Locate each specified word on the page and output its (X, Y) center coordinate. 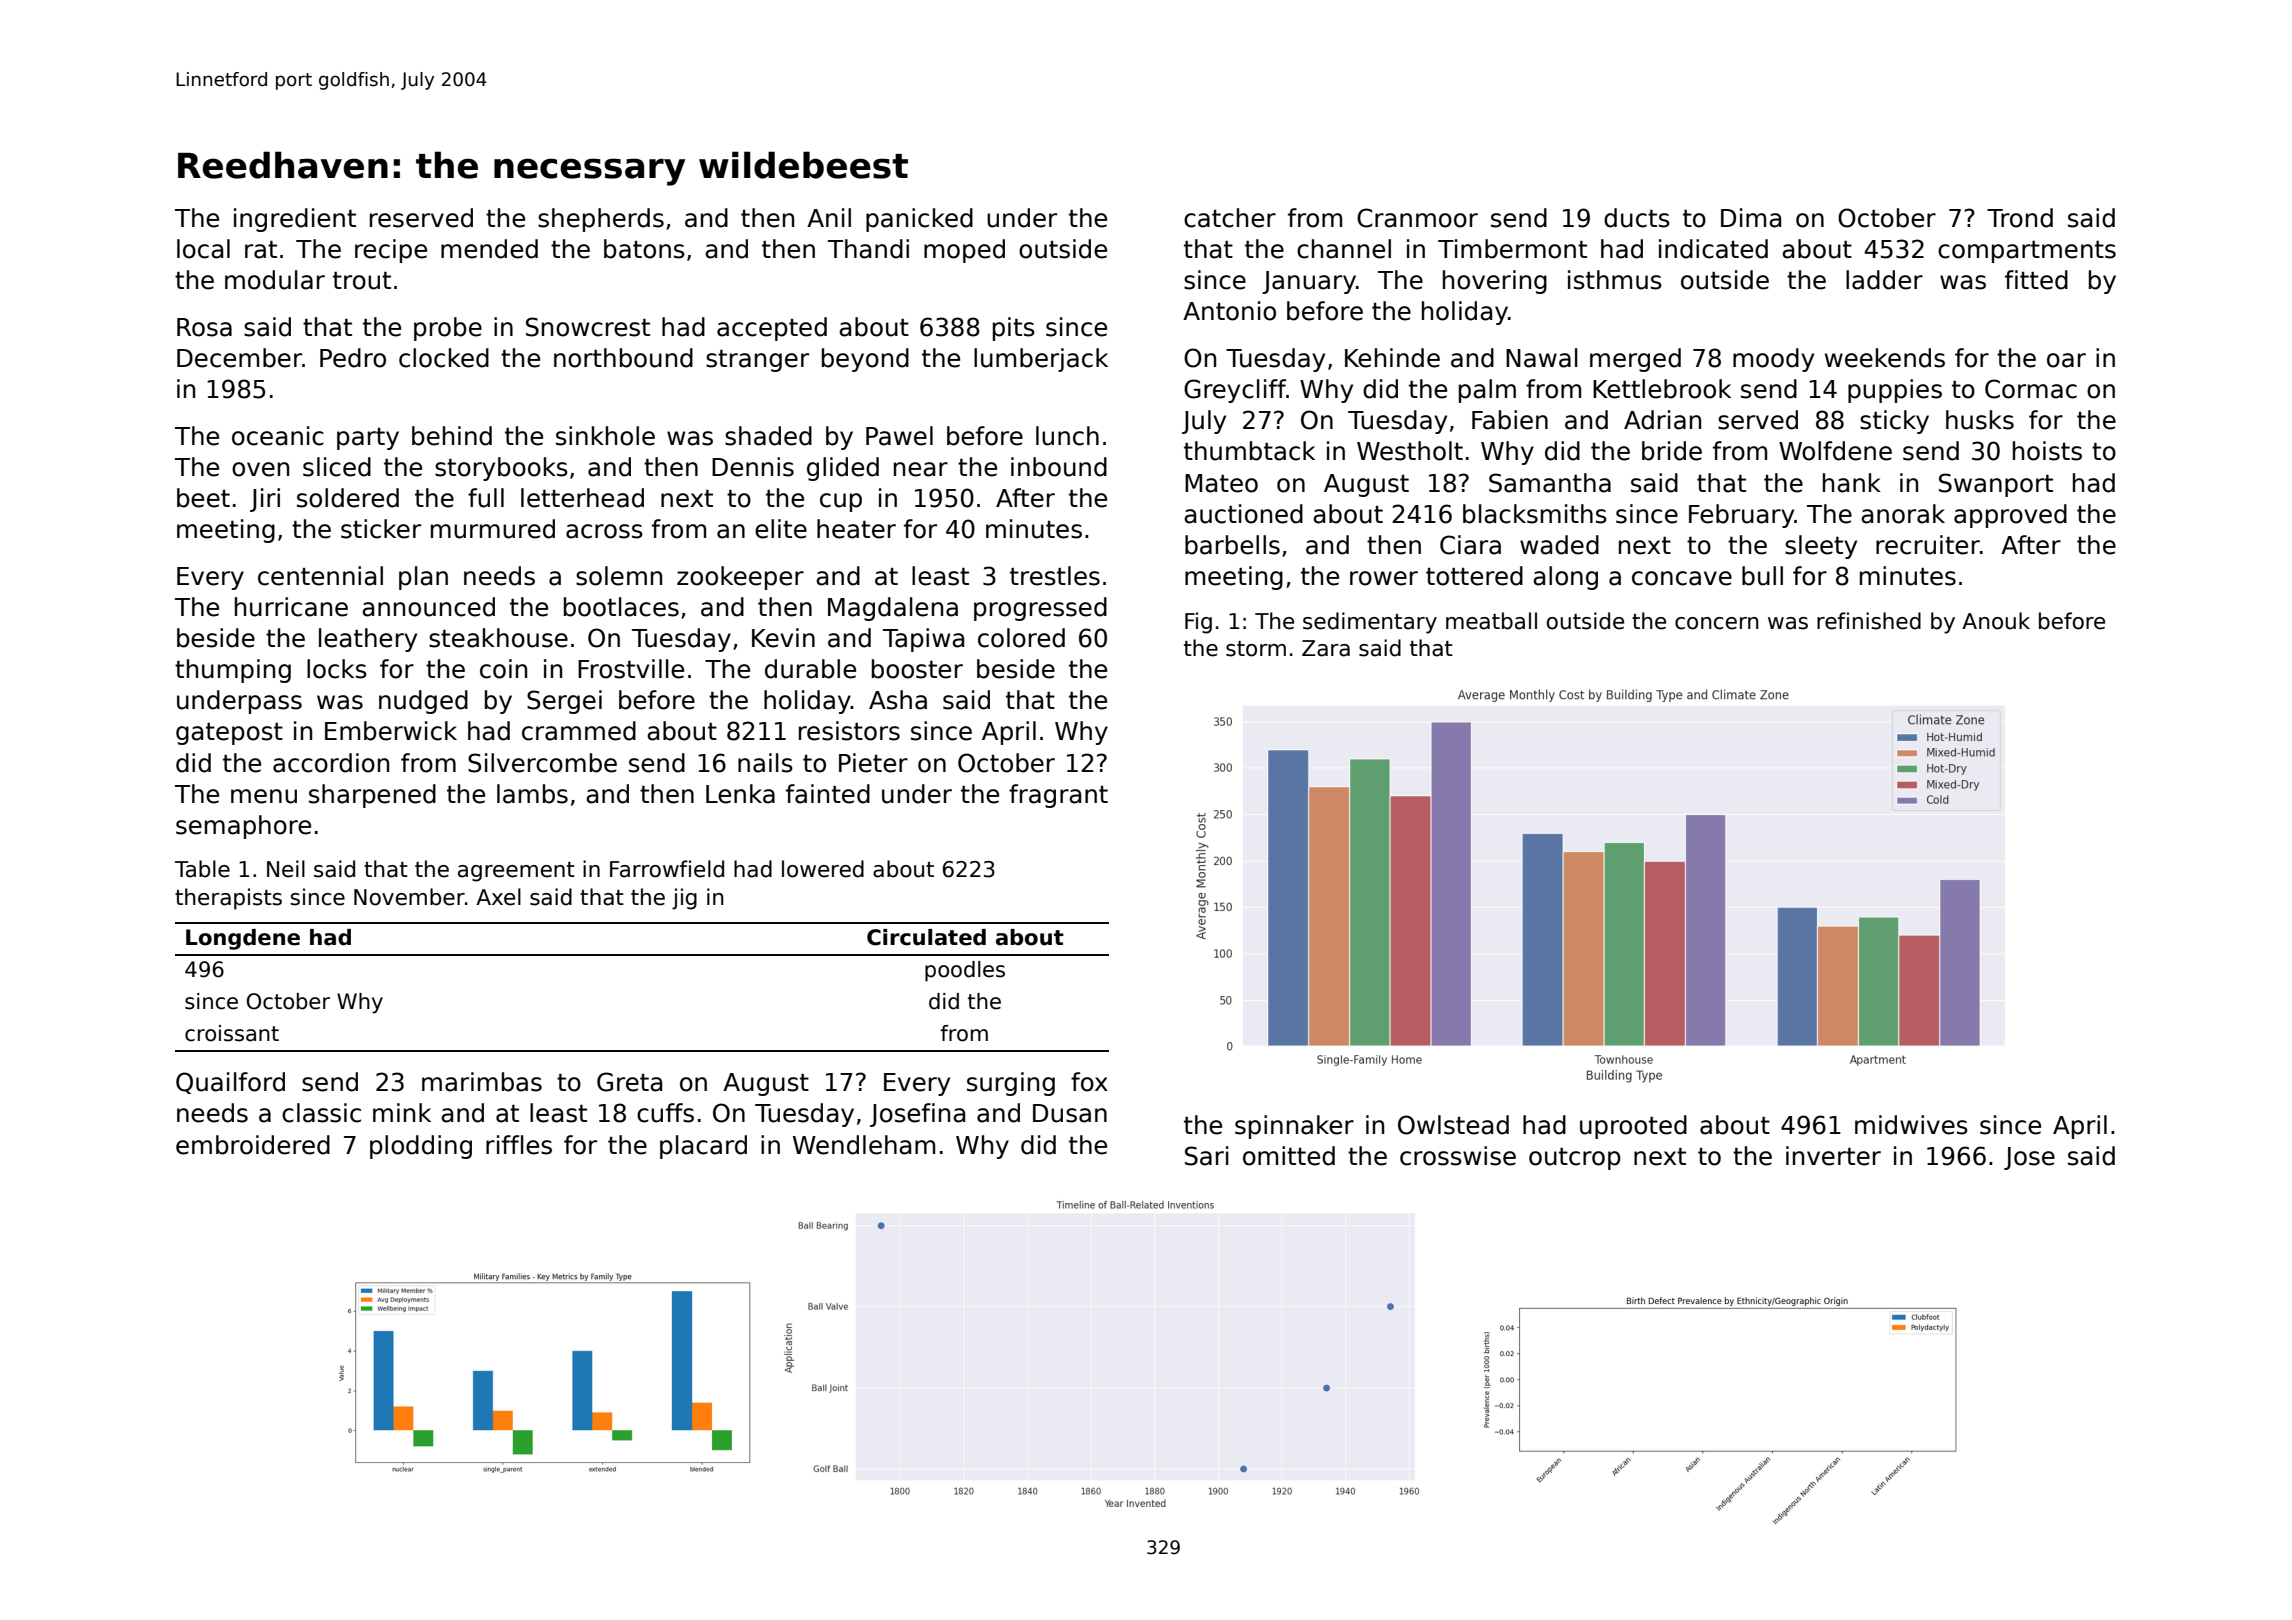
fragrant (1058, 796)
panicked (919, 220)
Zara (1326, 648)
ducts (1637, 218)
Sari (1207, 1156)
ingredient (295, 220)
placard (703, 1147)
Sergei (564, 702)
